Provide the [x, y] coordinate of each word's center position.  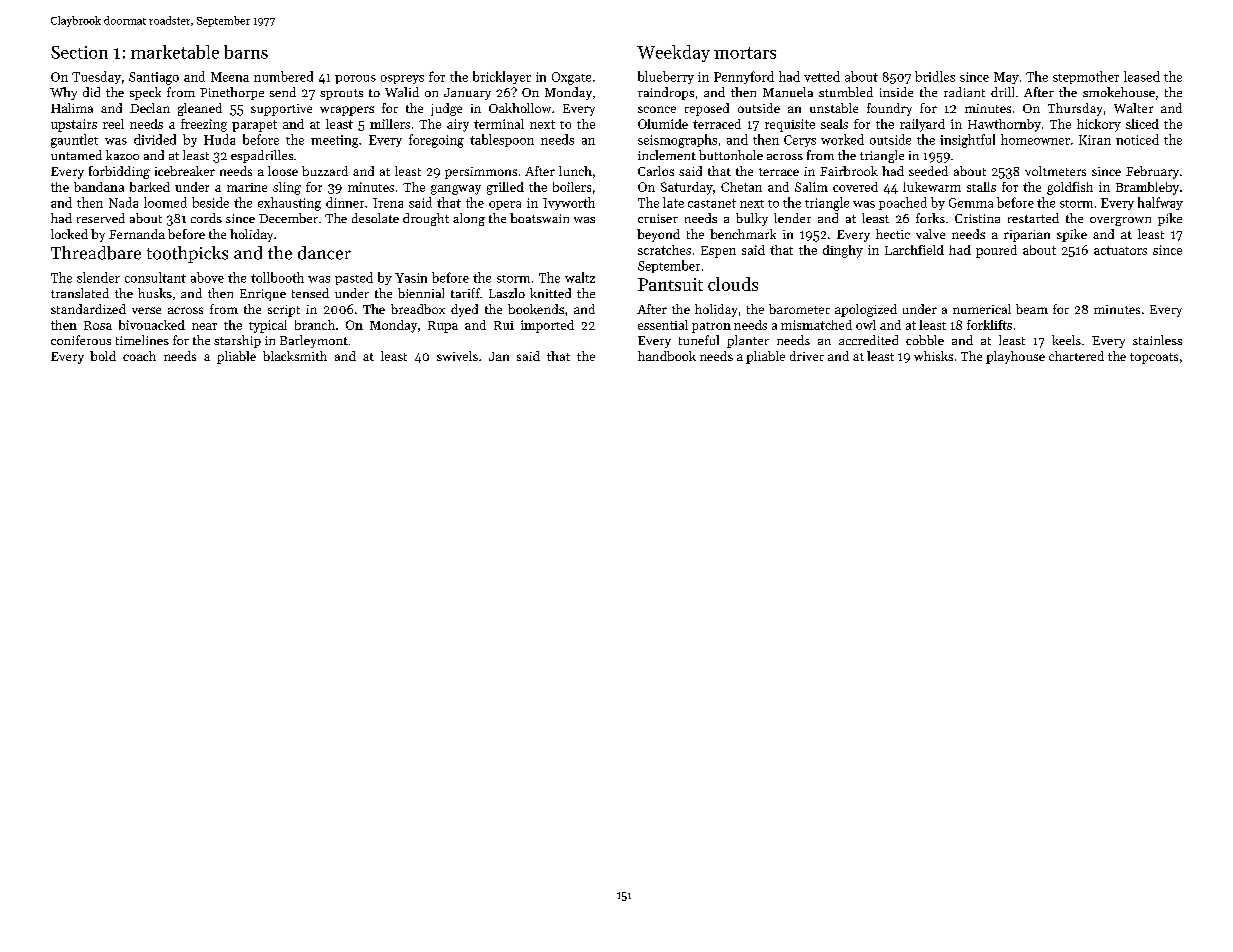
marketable [175, 52]
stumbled [846, 92]
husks [155, 293]
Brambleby [1147, 188]
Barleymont [314, 341]
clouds [733, 284]
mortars [745, 53]
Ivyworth [569, 203]
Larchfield [914, 250]
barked [150, 187]
